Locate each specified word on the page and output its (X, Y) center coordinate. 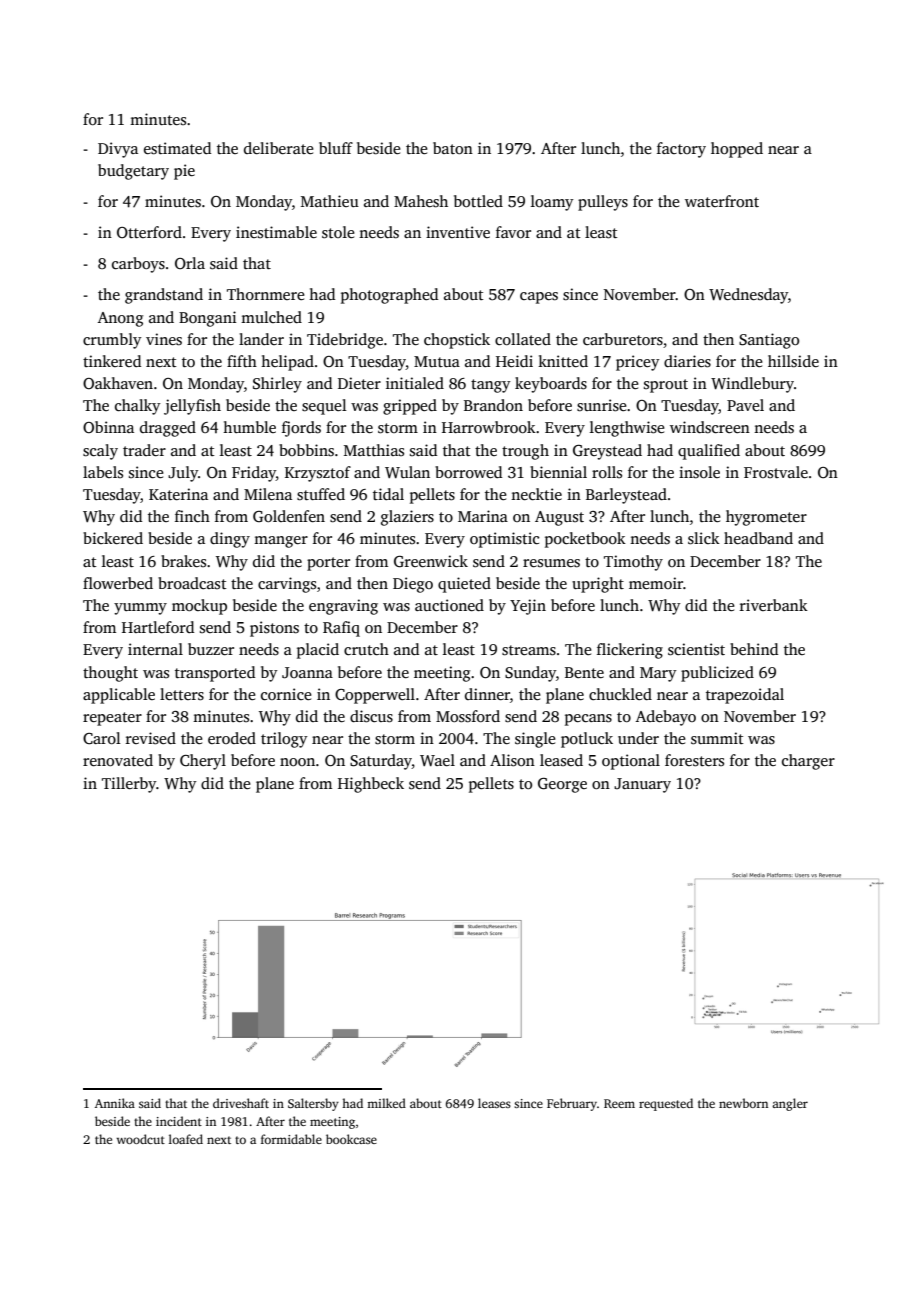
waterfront (722, 201)
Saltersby (313, 1104)
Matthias (374, 450)
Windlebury (752, 385)
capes (539, 298)
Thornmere (266, 294)
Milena (268, 494)
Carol (102, 738)
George (562, 785)
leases (494, 1103)
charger (808, 762)
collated (523, 339)
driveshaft (241, 1103)
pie (184, 172)
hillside (793, 361)
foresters (694, 760)
